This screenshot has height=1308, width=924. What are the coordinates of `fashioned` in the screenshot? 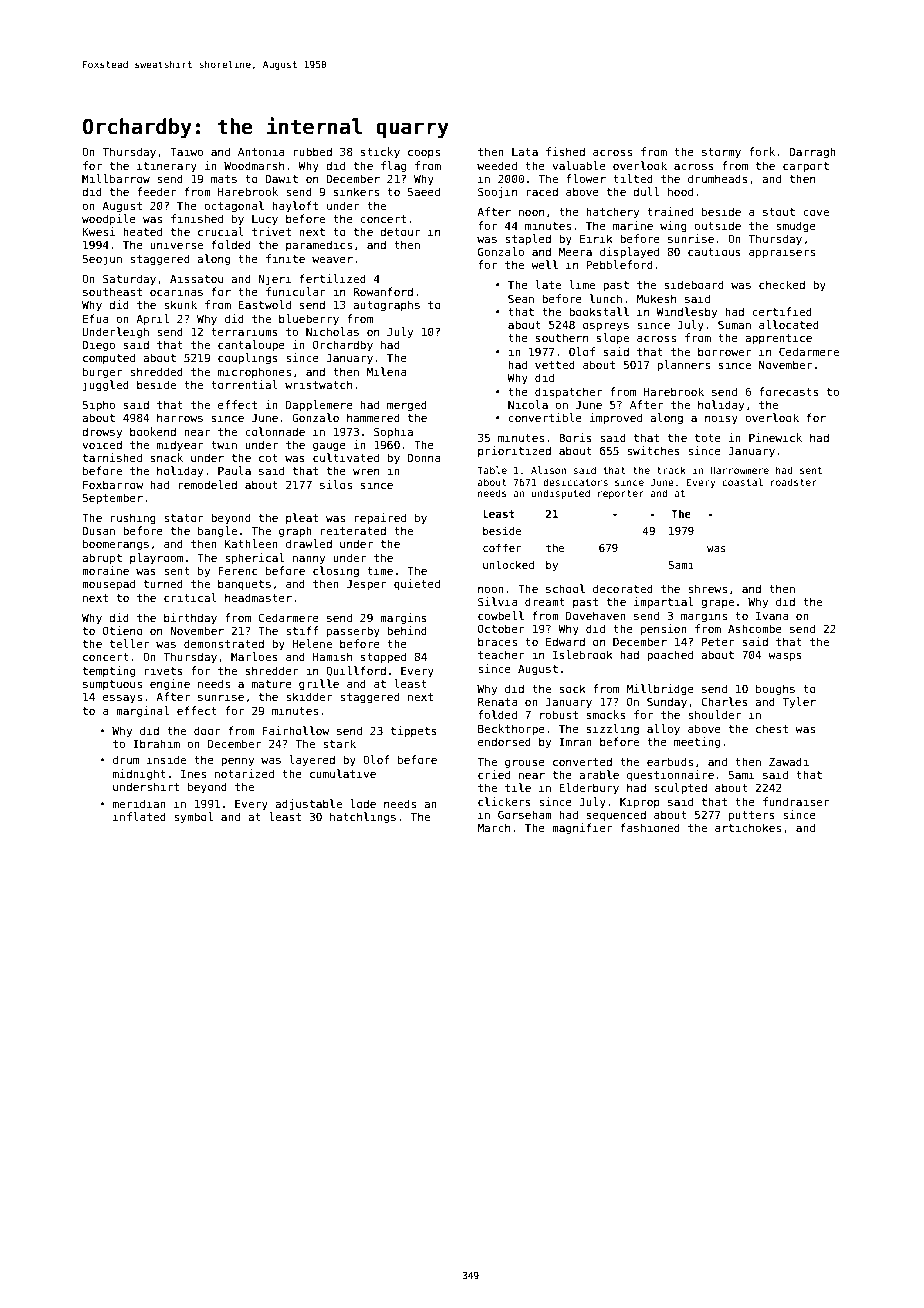 It's located at (650, 827).
